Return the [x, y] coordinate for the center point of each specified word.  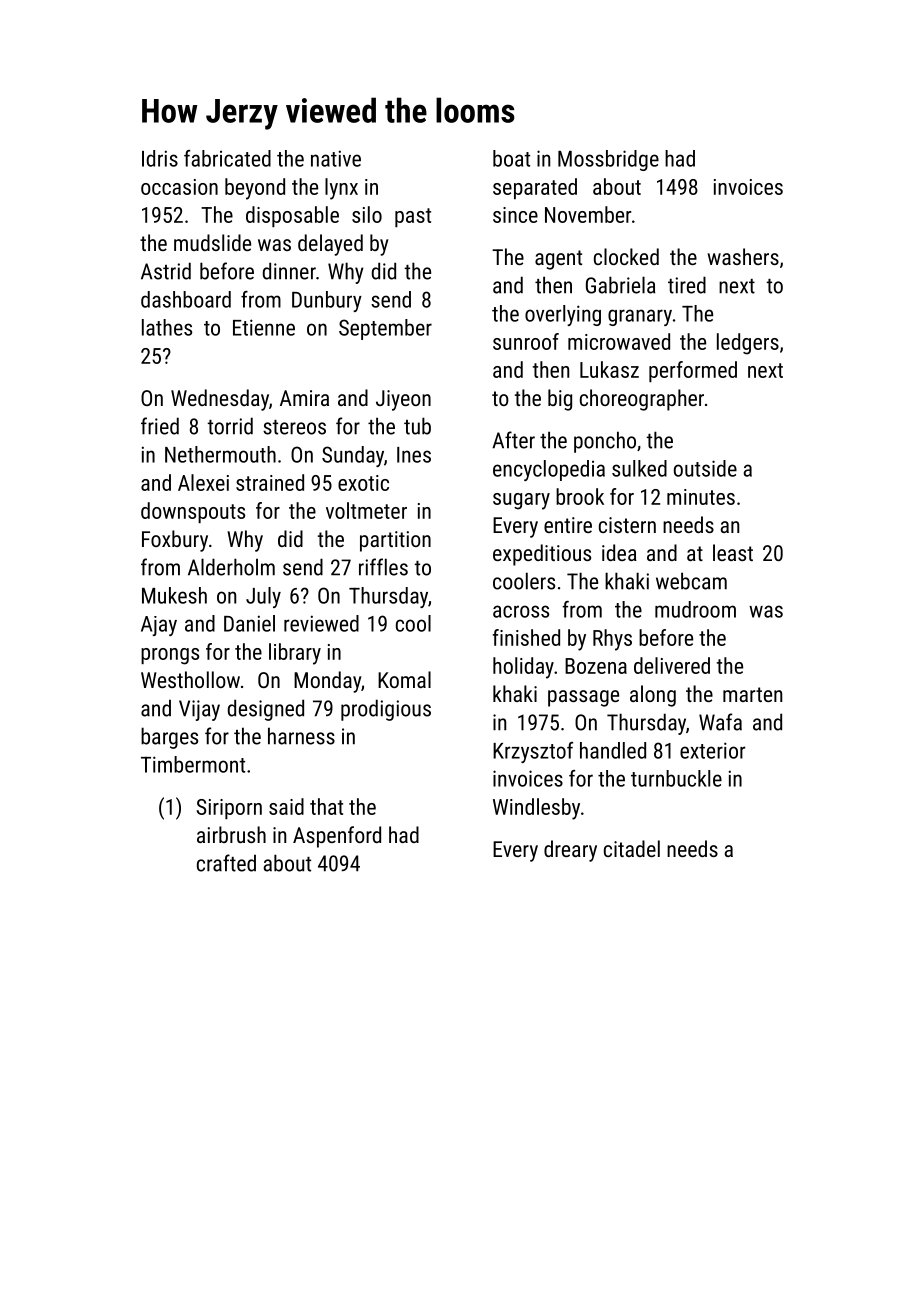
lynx [341, 189]
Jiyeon [403, 400]
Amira [304, 398]
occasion [179, 187]
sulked [639, 468]
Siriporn [229, 809]
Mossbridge [608, 160]
